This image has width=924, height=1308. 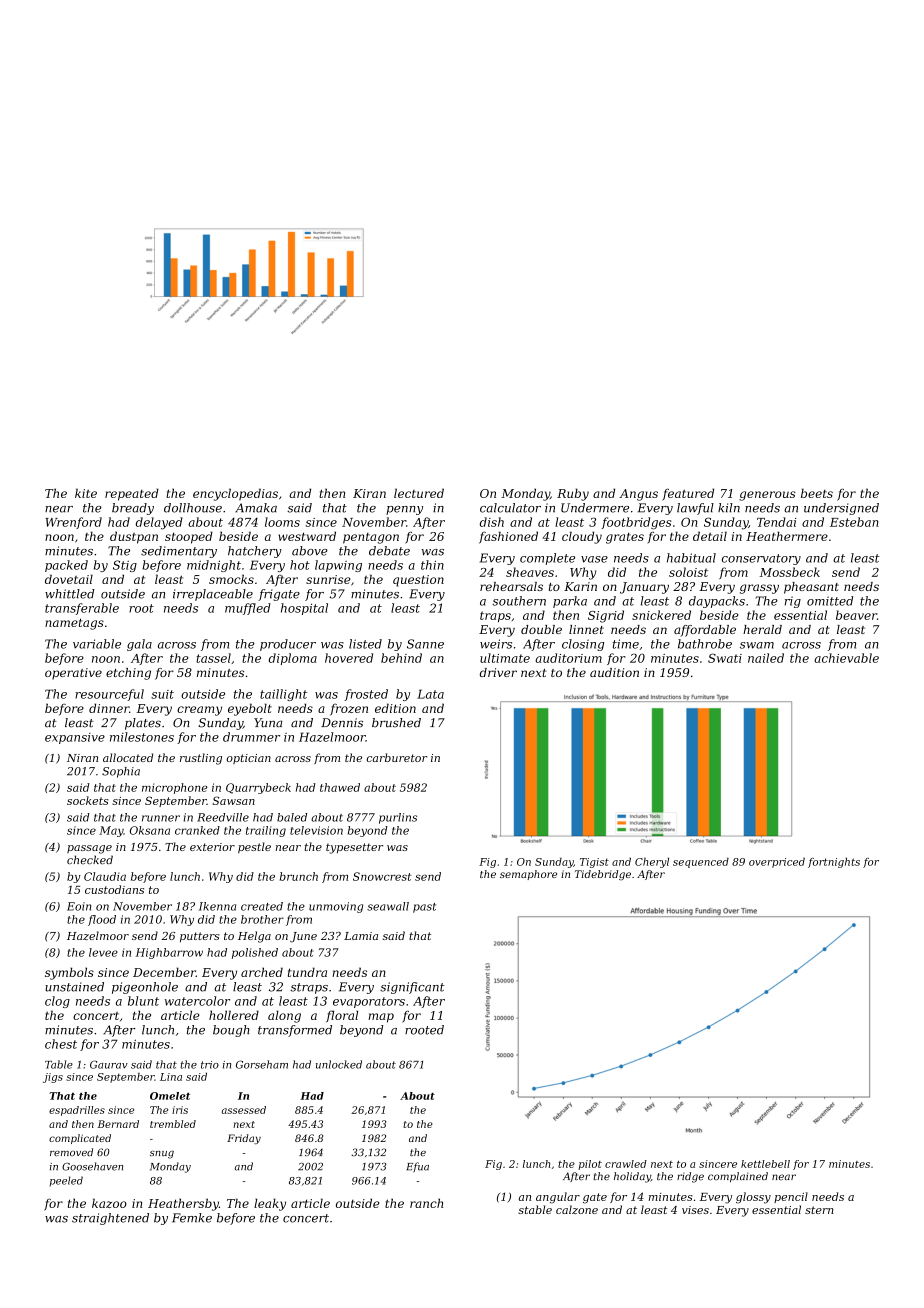 What do you see at coordinates (701, 863) in the image?
I see `sequenced` at bounding box center [701, 863].
